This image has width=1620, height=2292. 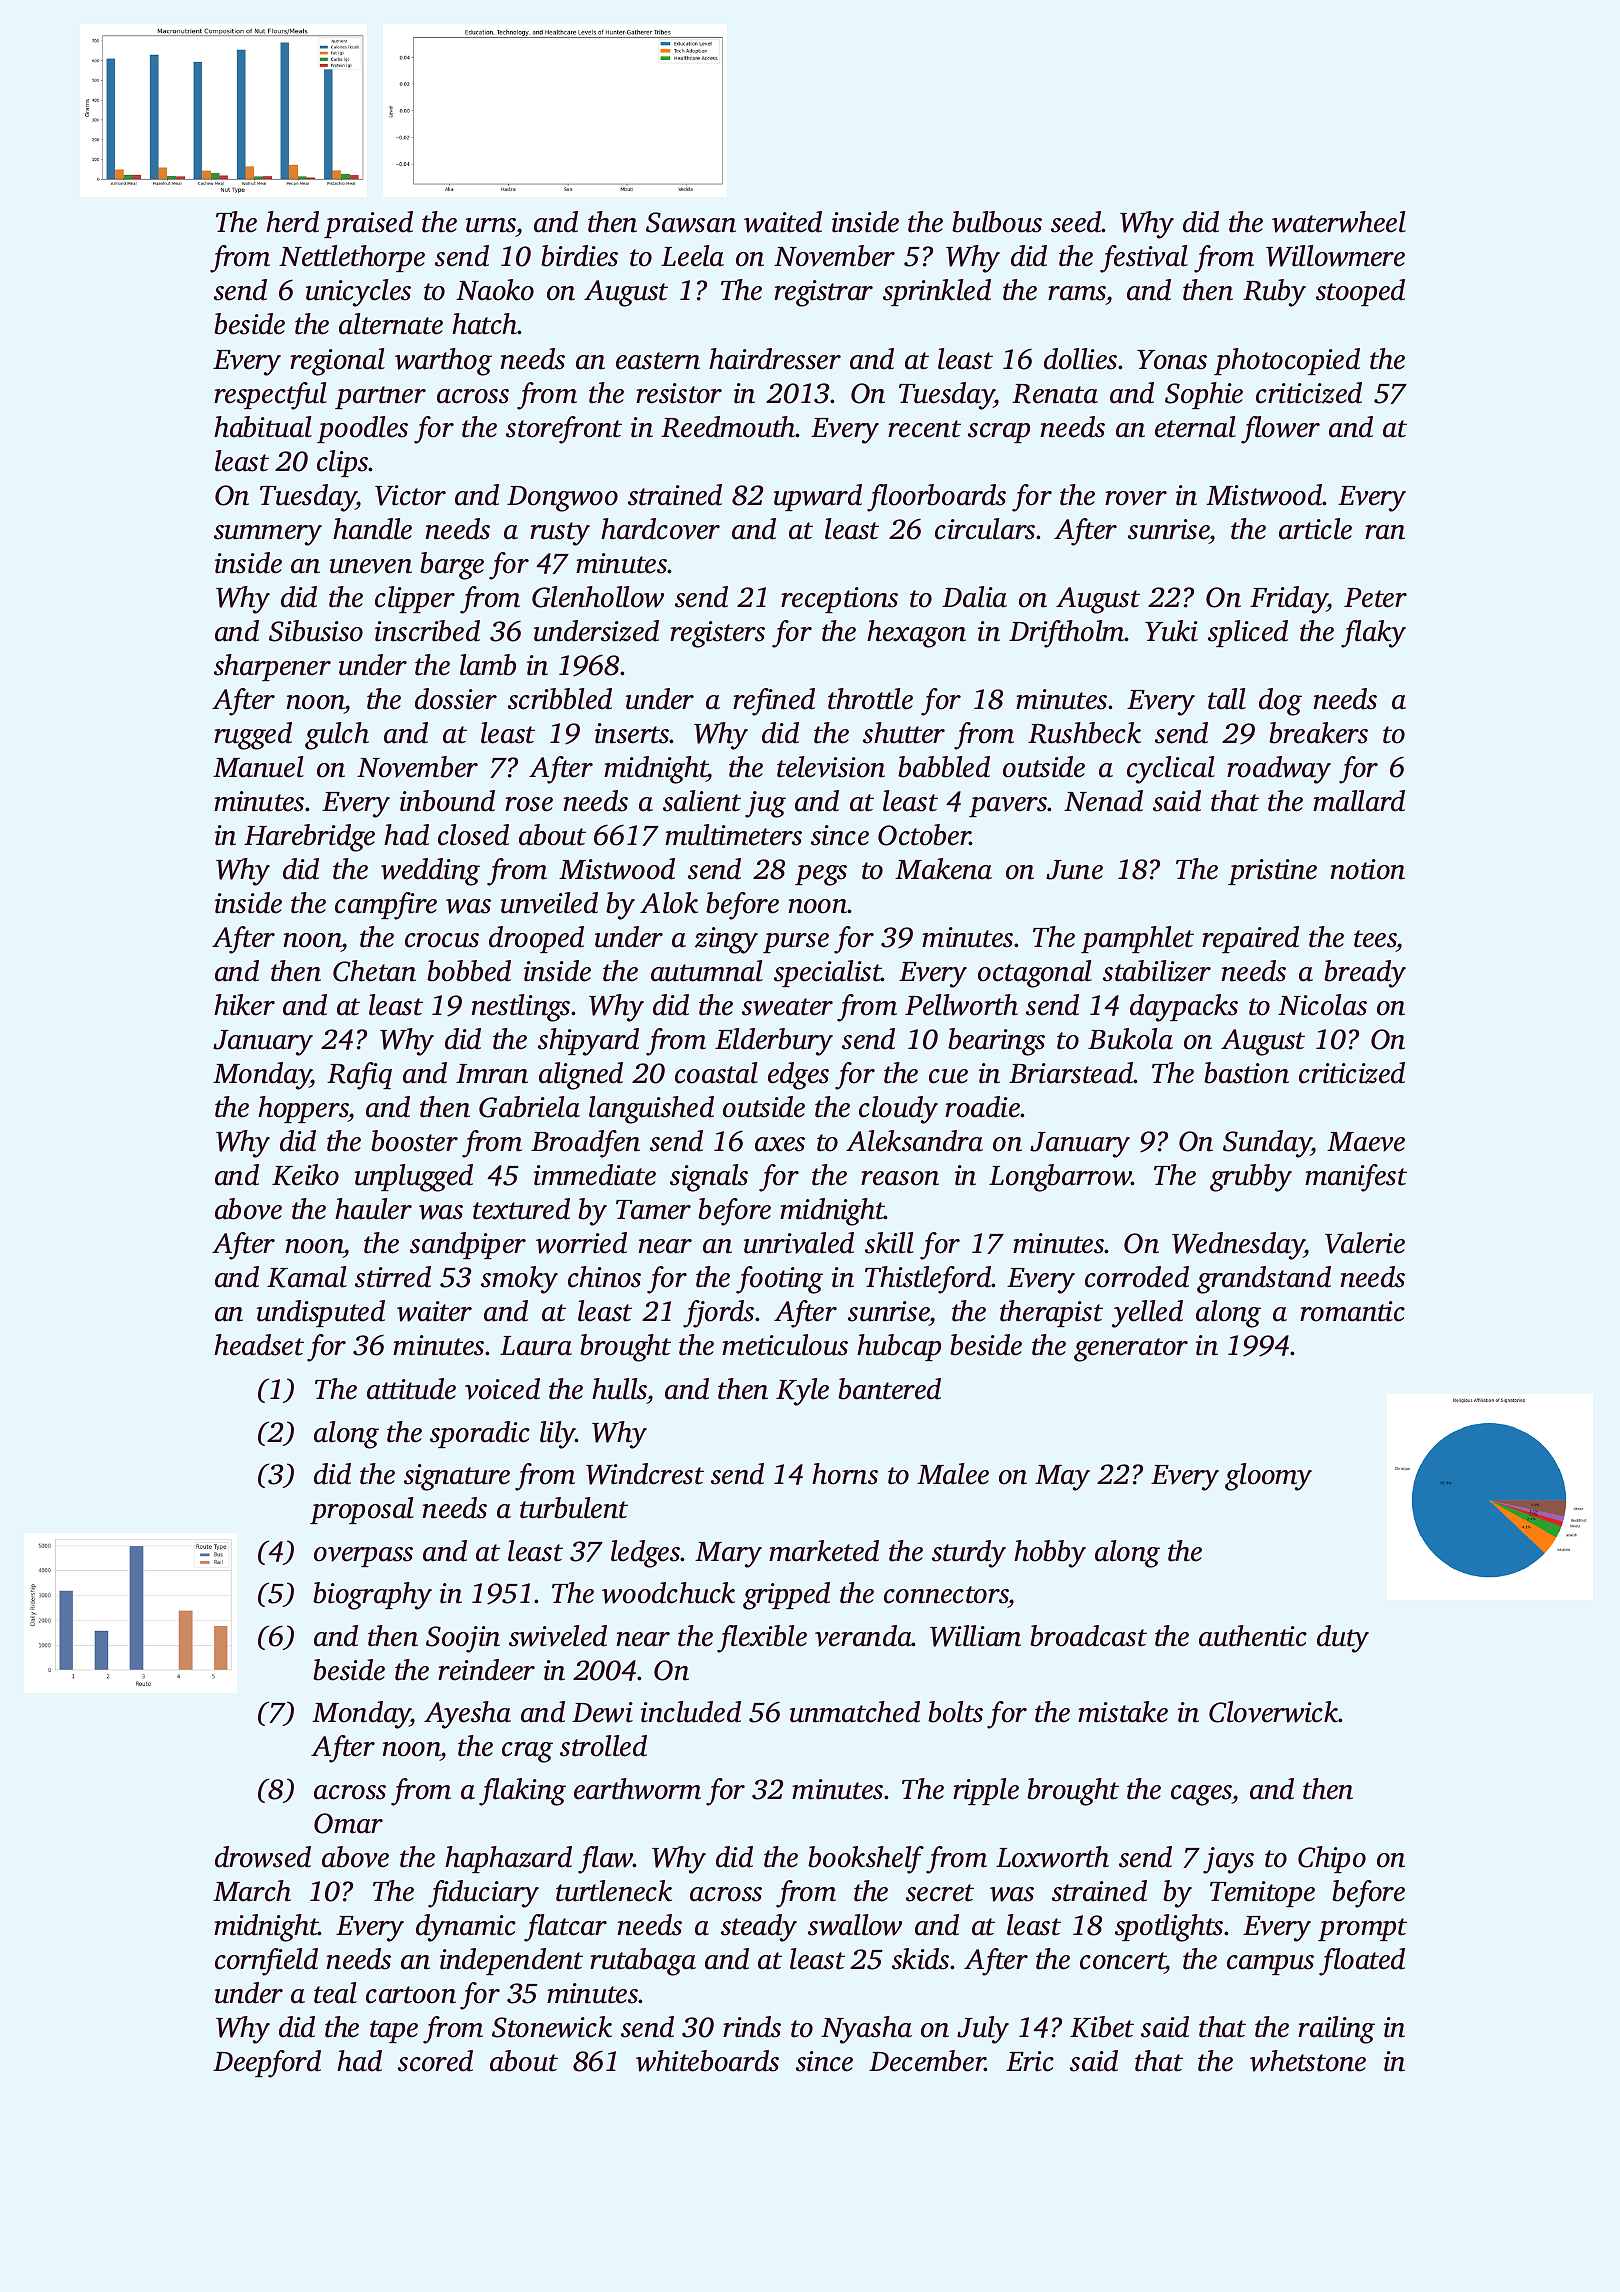 I want to click on bulbous, so click(x=997, y=222).
